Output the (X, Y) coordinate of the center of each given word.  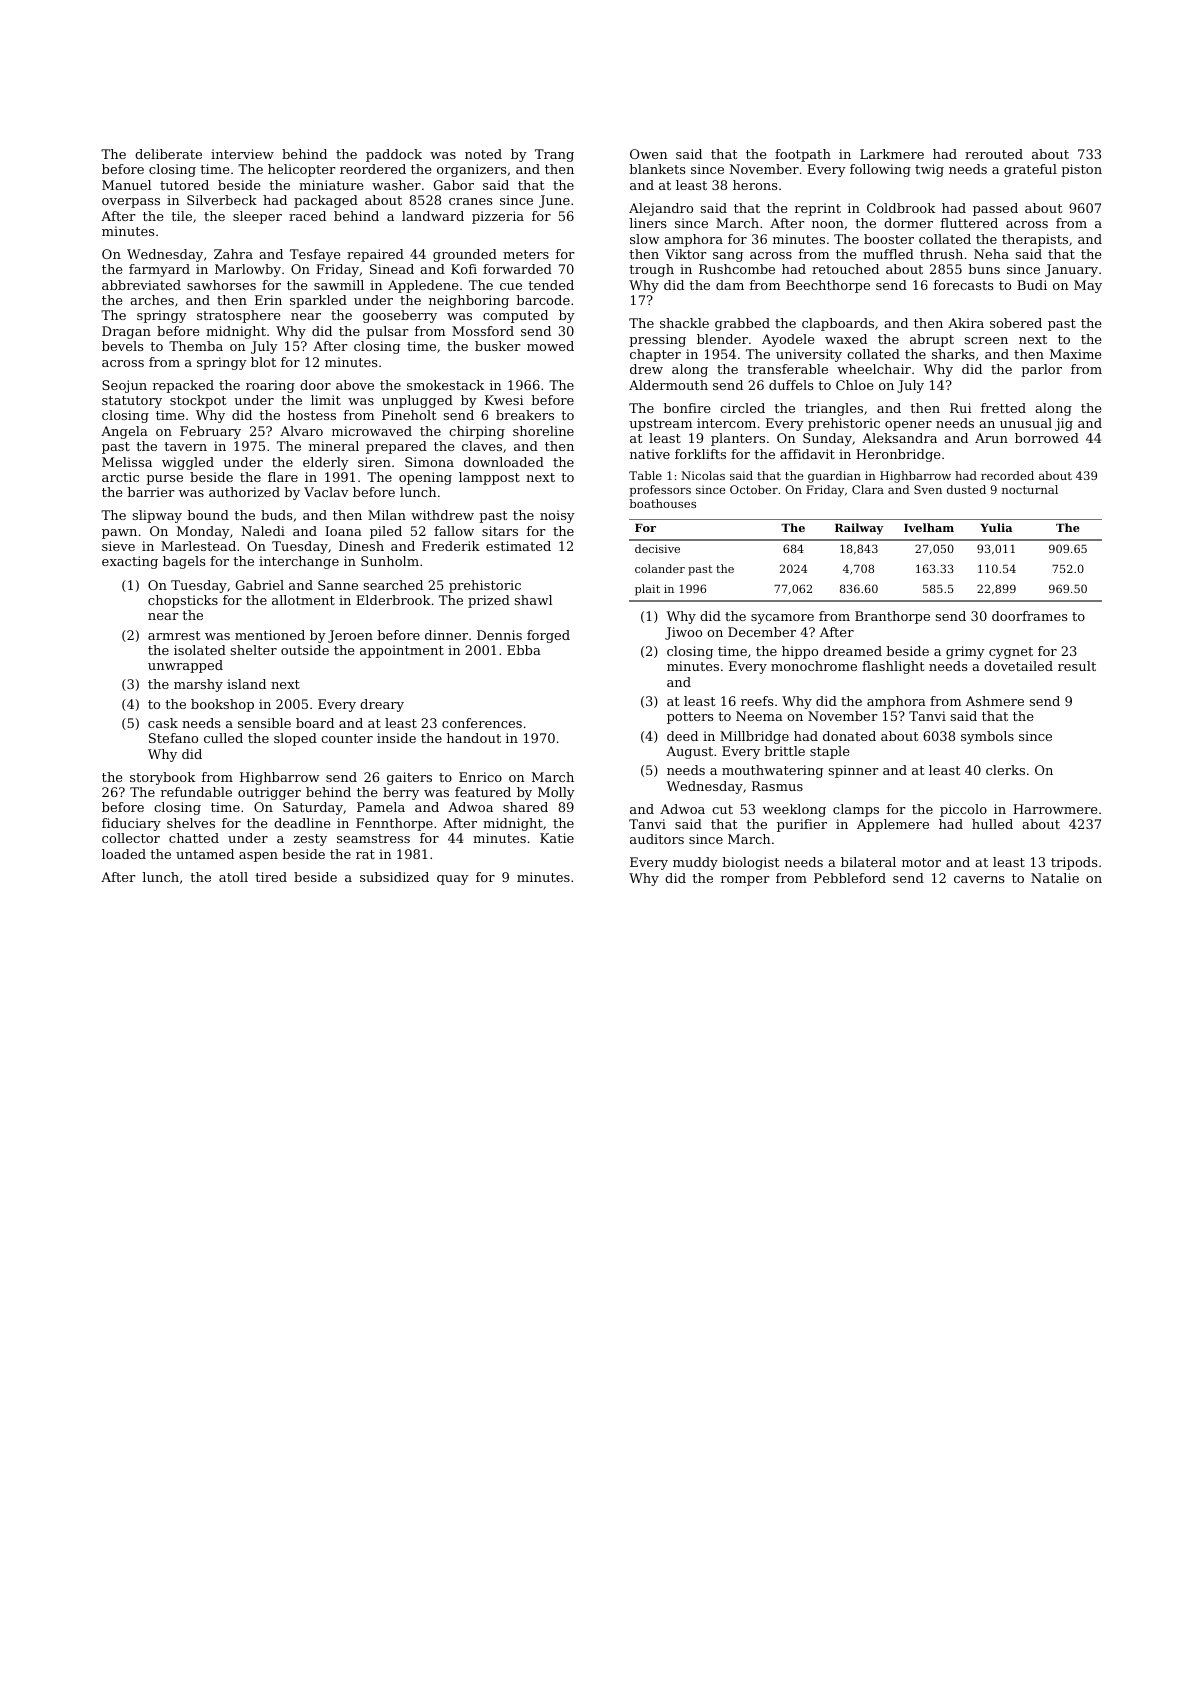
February (210, 432)
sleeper (257, 217)
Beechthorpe (828, 286)
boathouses (662, 503)
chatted (194, 838)
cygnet (1011, 653)
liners (647, 223)
